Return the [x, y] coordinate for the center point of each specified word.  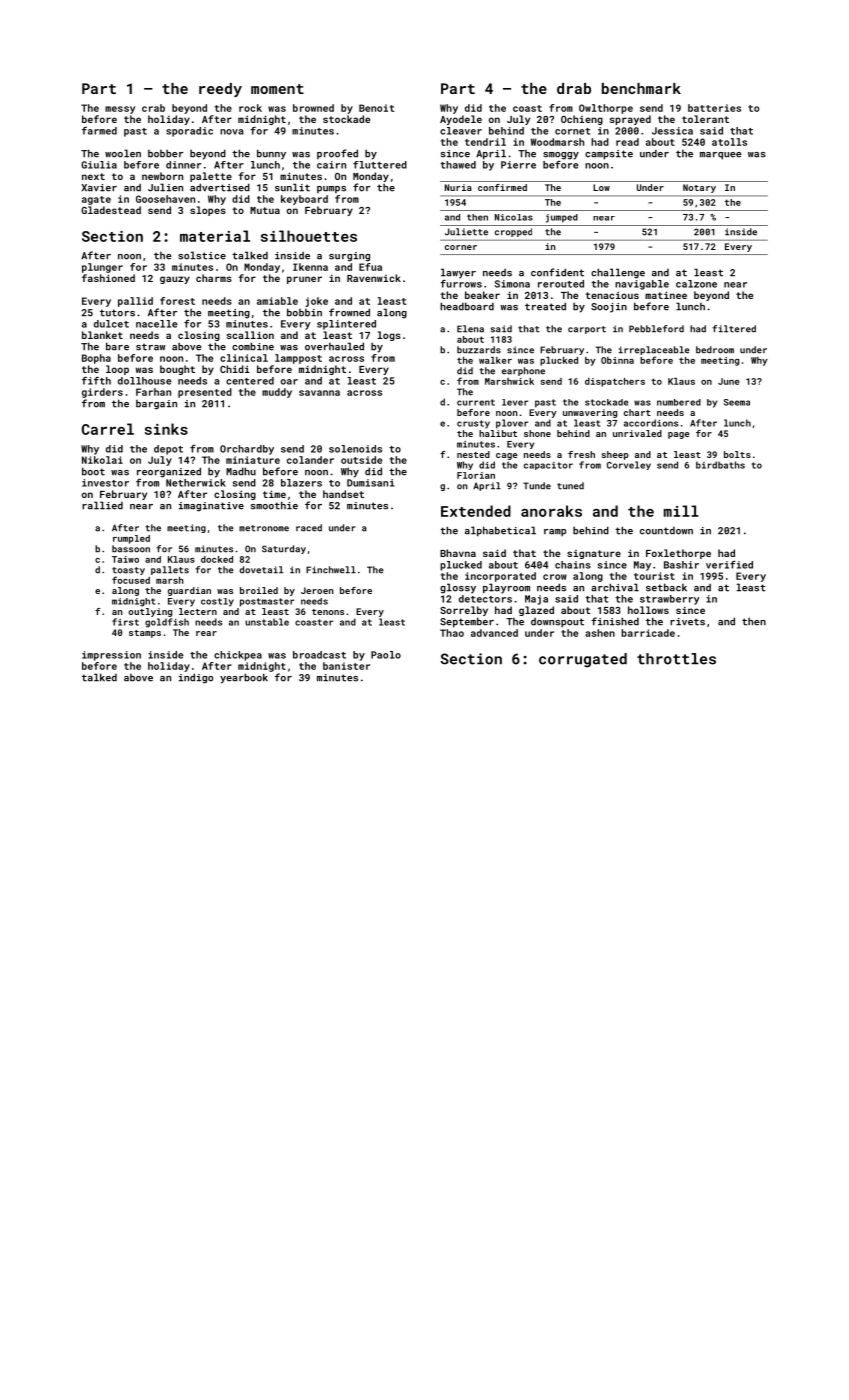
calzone [696, 284]
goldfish [167, 623]
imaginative [211, 507]
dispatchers [615, 382]
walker [495, 360]
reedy [220, 90]
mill [681, 511]
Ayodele [461, 120]
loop [117, 370]
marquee [721, 156]
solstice [202, 255]
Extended [476, 511]
